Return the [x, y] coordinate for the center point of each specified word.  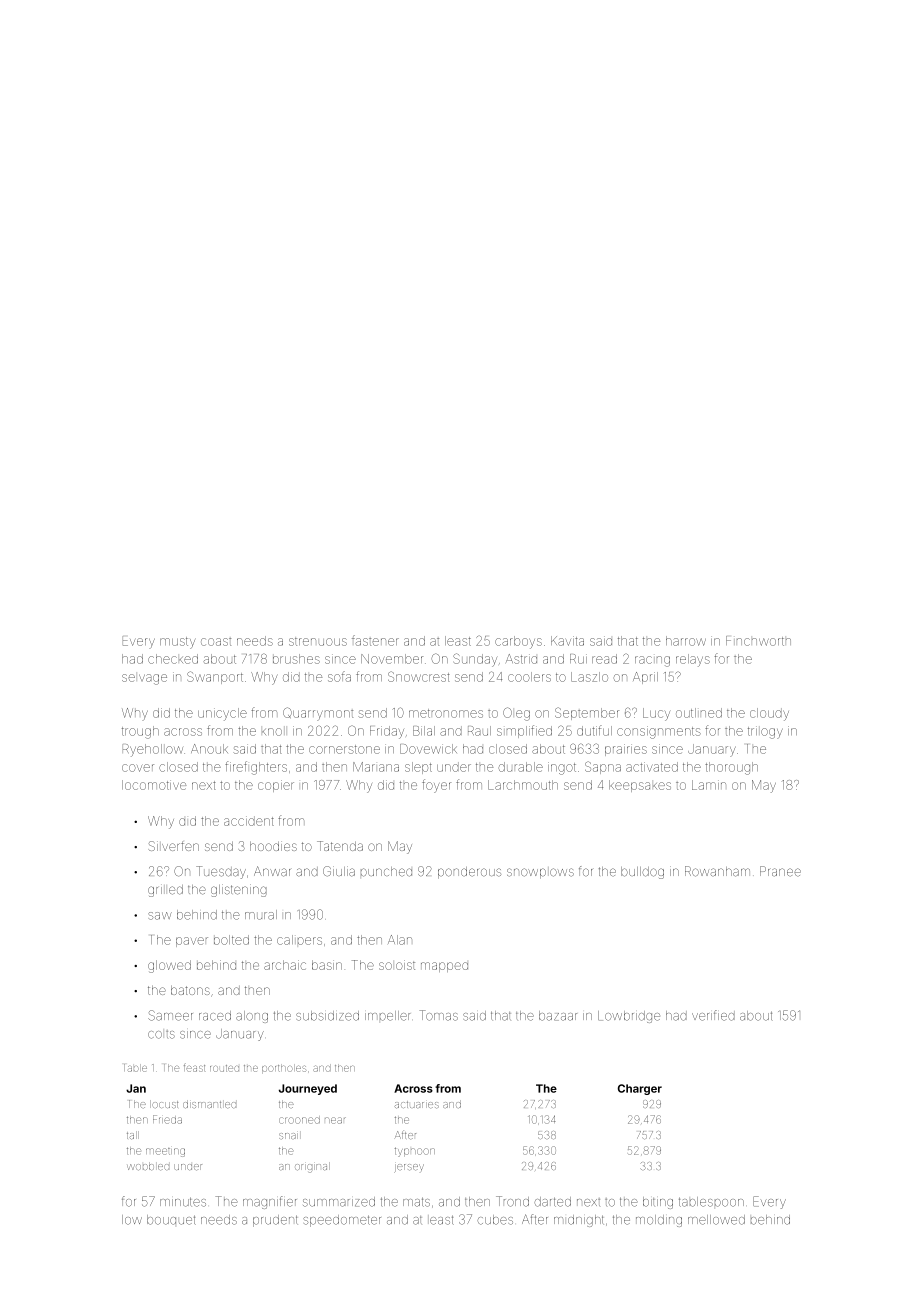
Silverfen [174, 846]
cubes [495, 1220]
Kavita [567, 641]
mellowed [716, 1220]
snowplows [540, 873]
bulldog [642, 873]
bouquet [171, 1220]
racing [652, 661]
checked [173, 659]
